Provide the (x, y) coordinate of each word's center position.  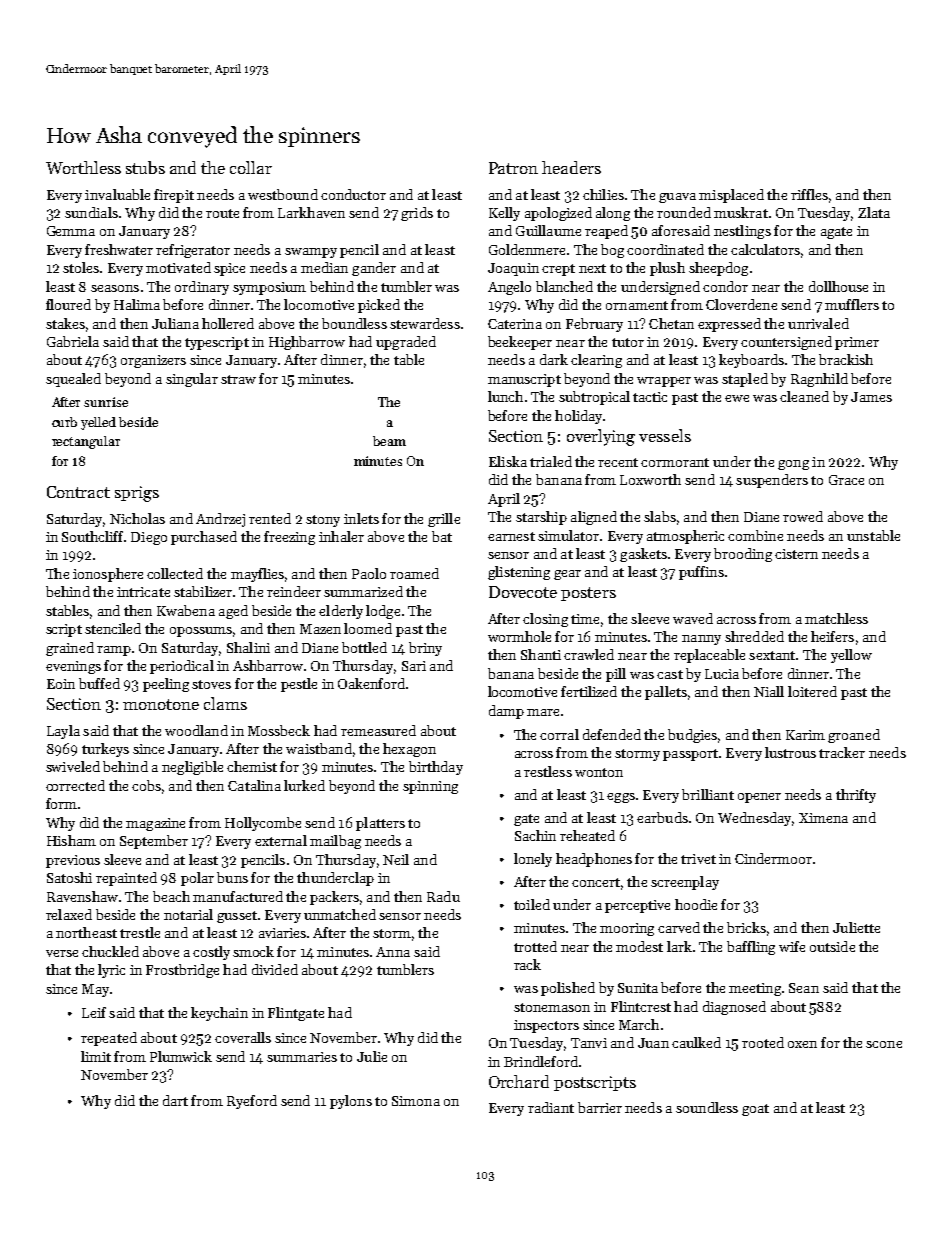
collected (175, 573)
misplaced (731, 196)
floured (68, 304)
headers (571, 167)
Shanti (541, 654)
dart (175, 1100)
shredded (754, 636)
